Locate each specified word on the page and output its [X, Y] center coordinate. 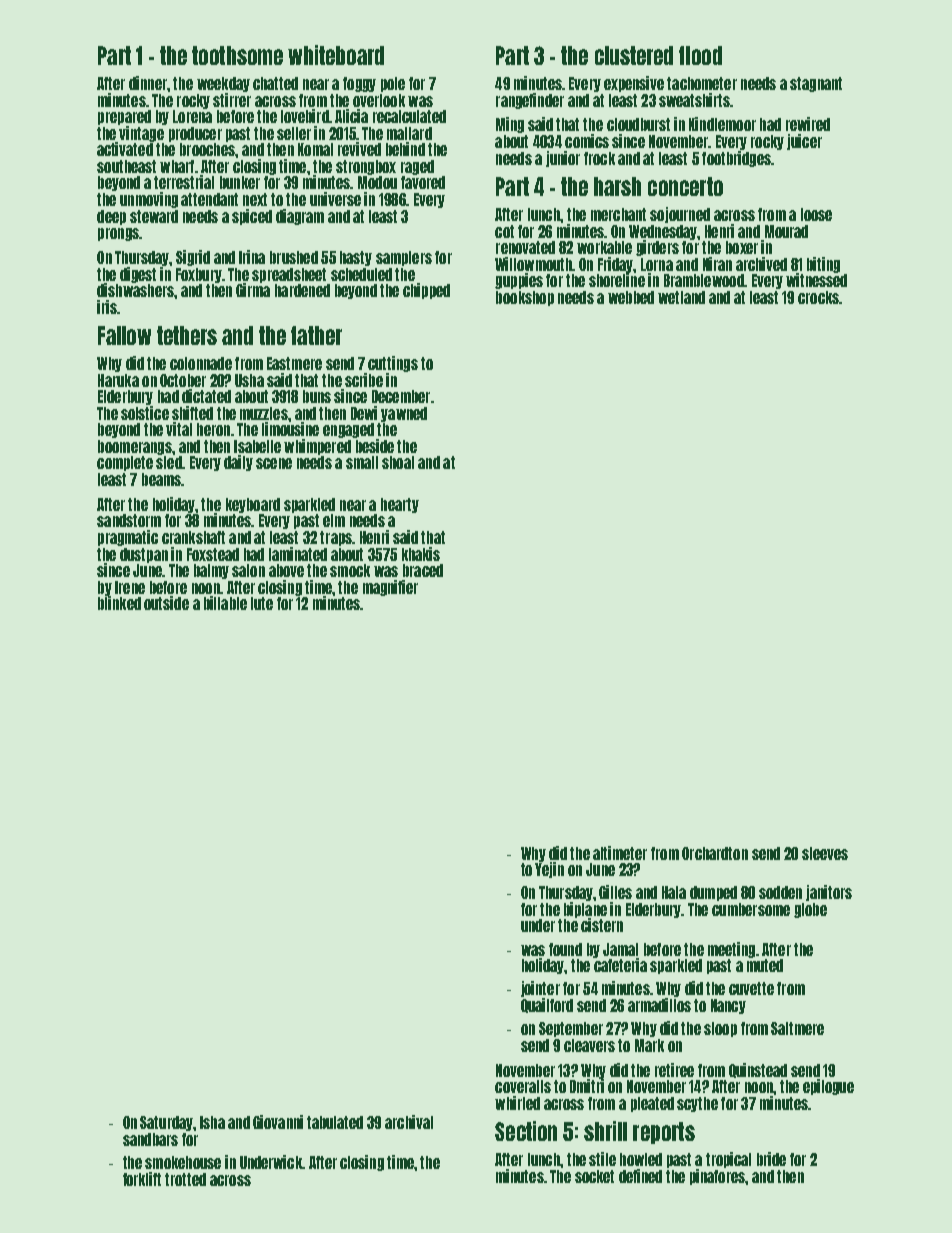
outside [166, 603]
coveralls [523, 1086]
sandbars [150, 1139]
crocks [818, 297]
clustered [634, 55]
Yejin [549, 870]
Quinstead [758, 1070]
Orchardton [715, 853]
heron [213, 429]
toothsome [237, 55]
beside [375, 446]
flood [700, 55]
